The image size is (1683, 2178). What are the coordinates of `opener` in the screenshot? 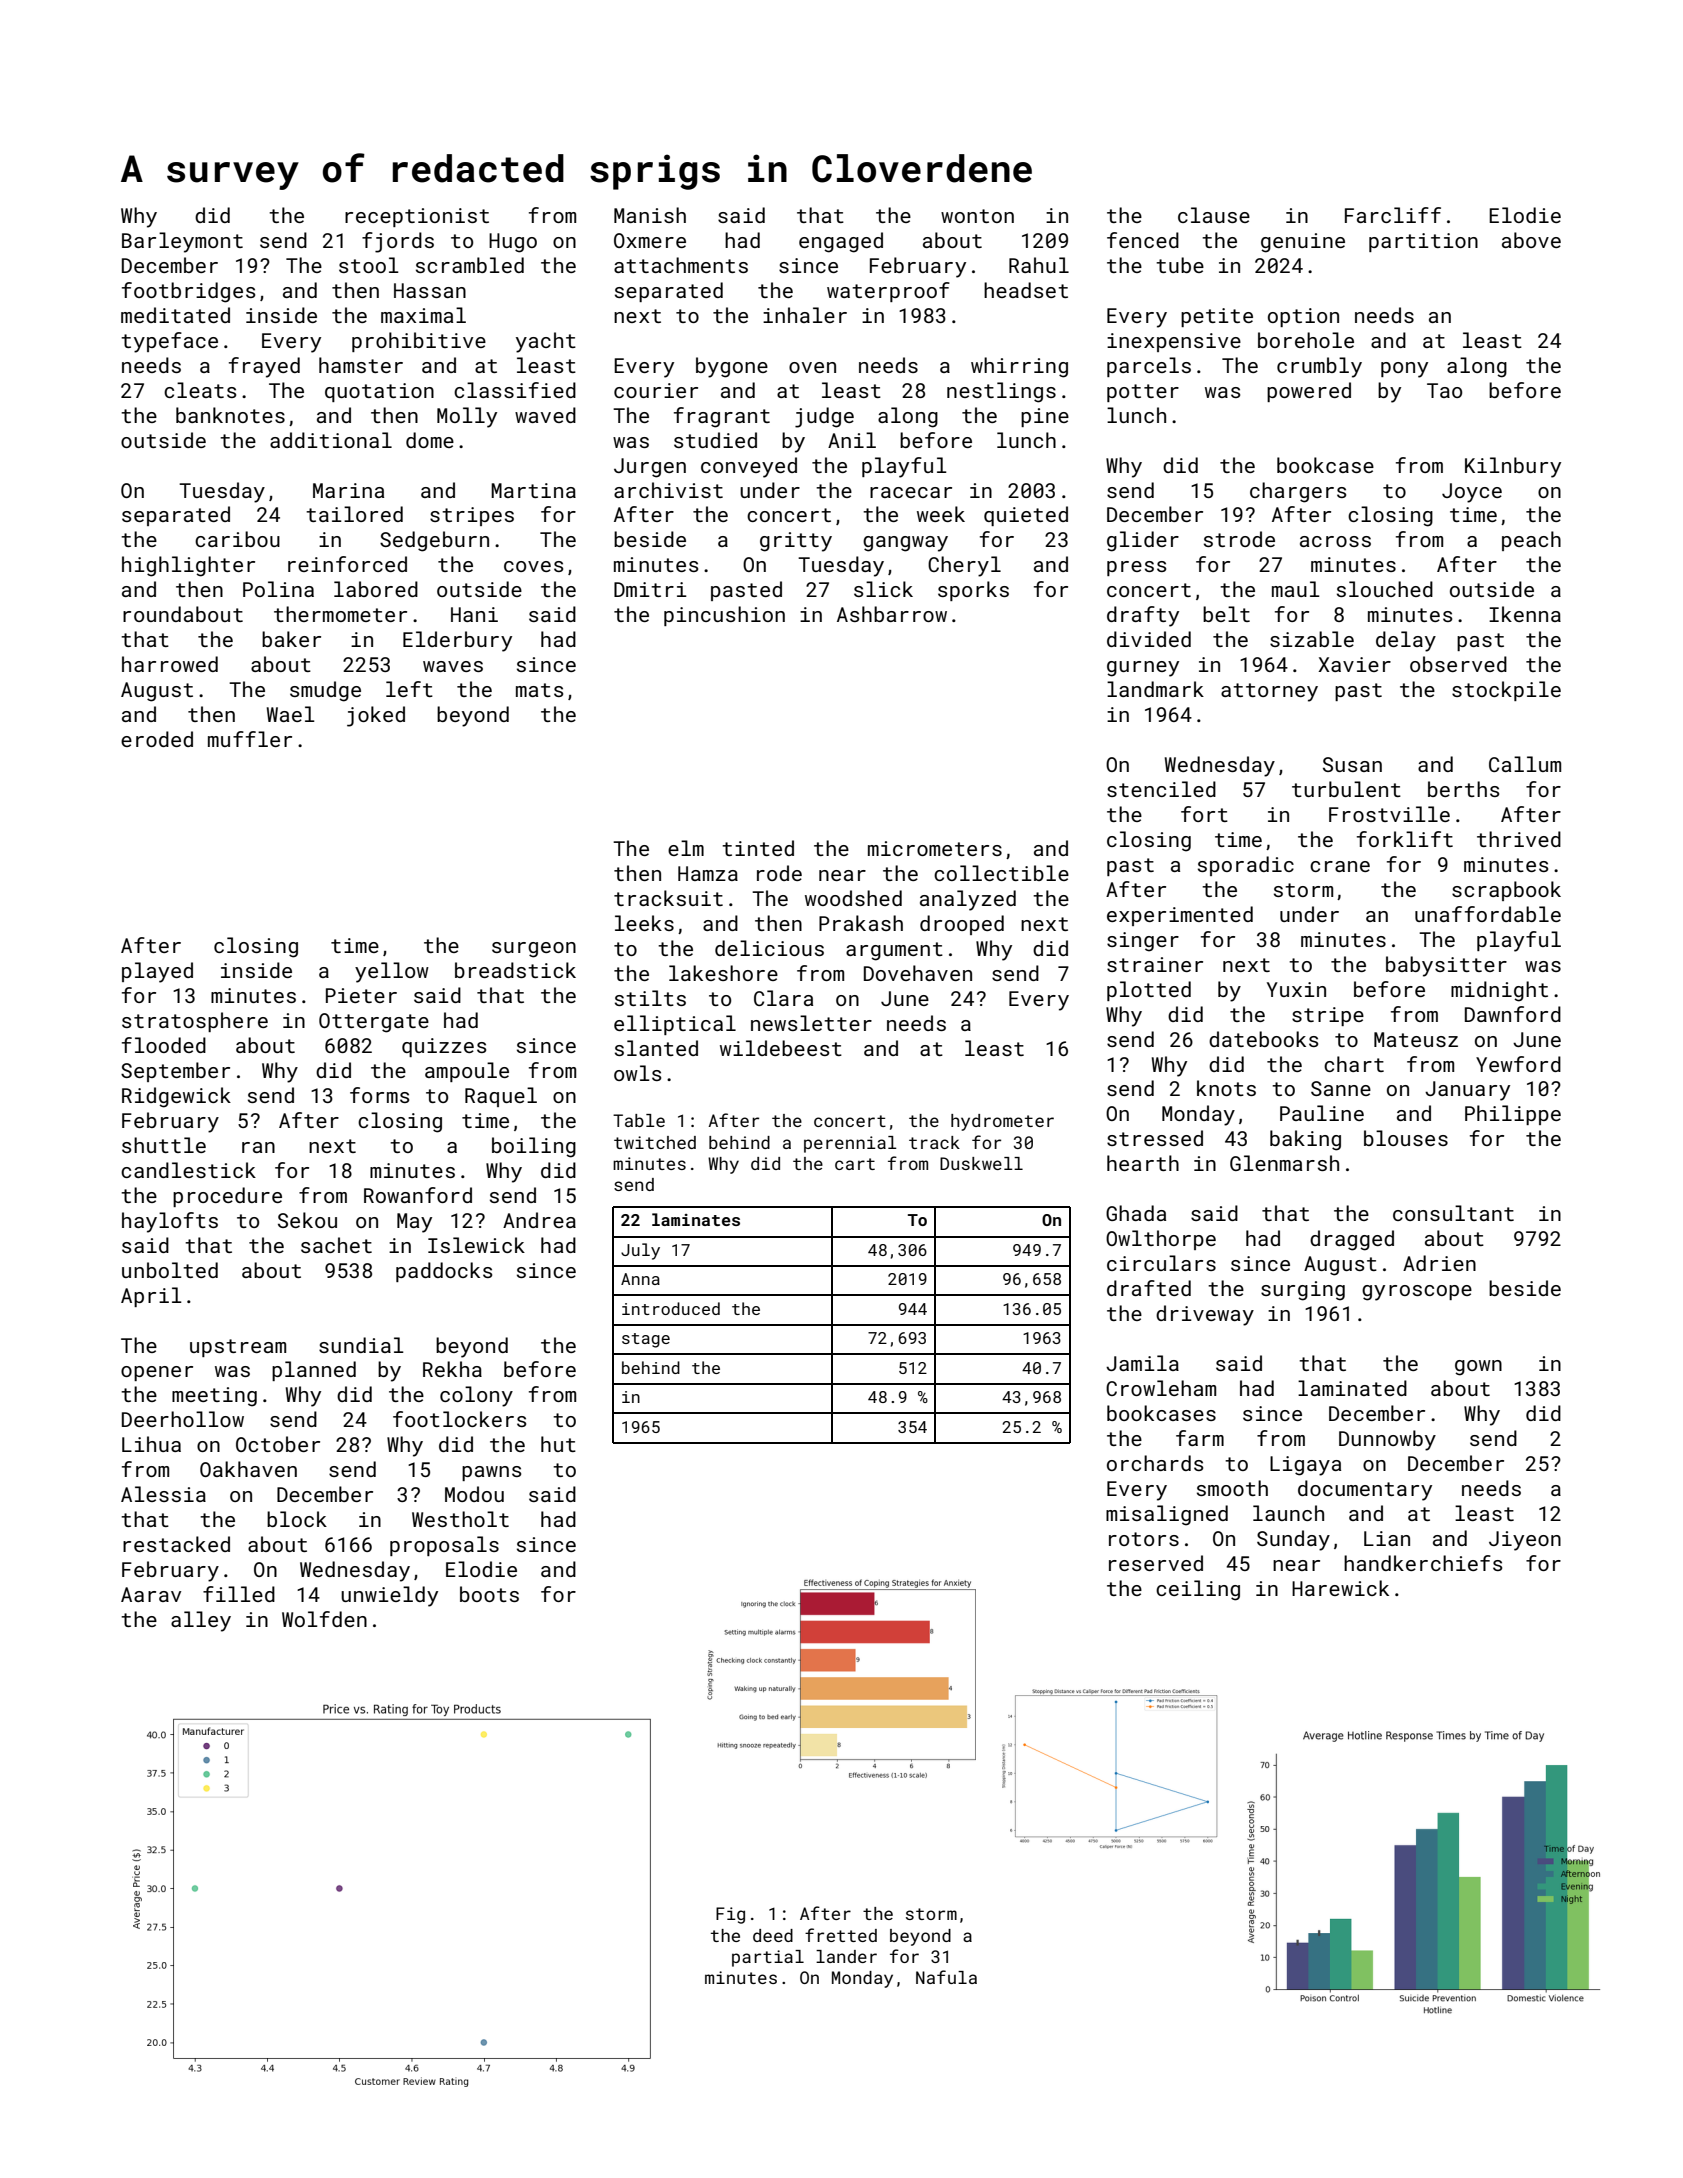 It's located at (157, 1373).
